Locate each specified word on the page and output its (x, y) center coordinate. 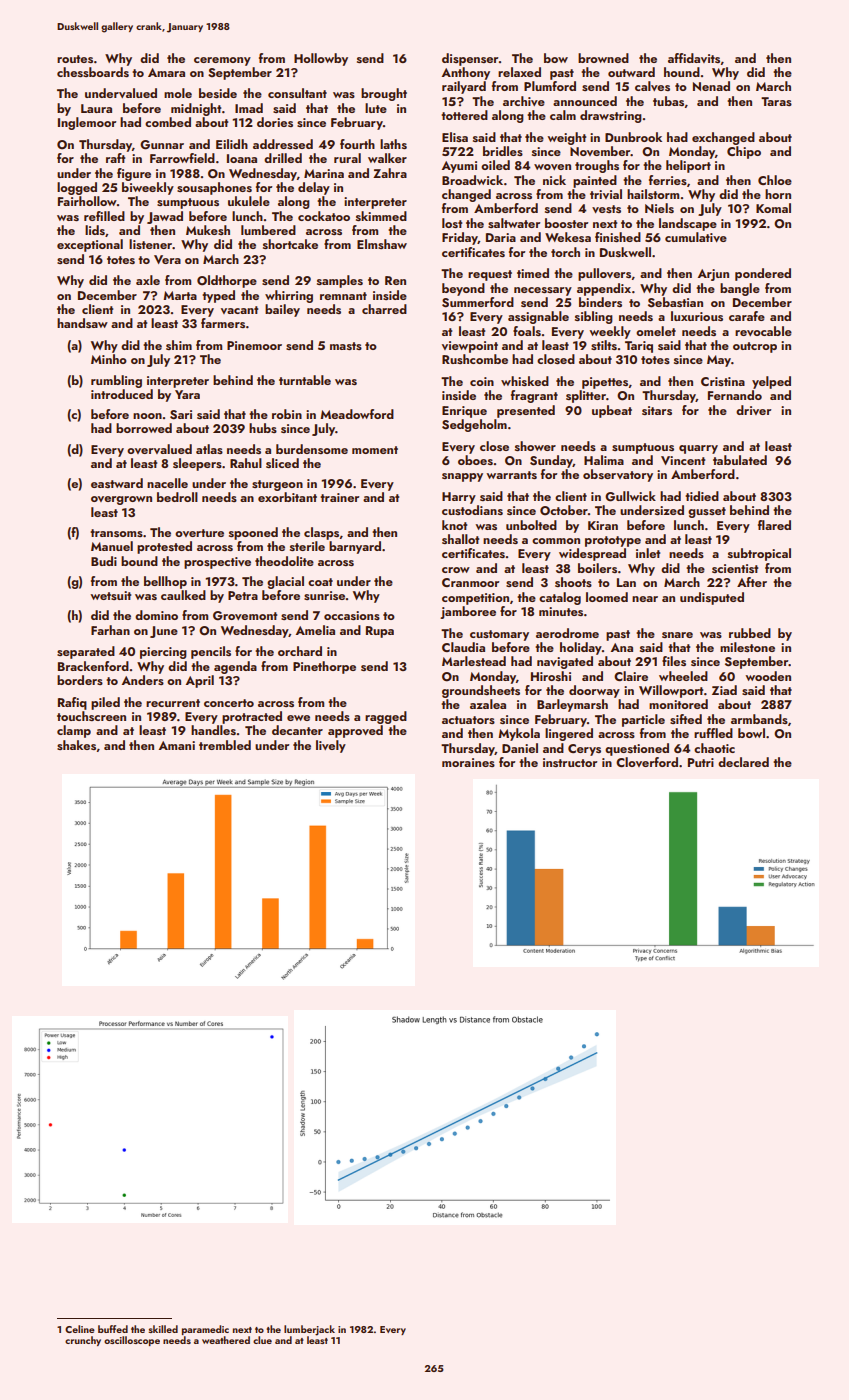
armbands (759, 719)
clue (262, 1340)
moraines (468, 762)
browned (603, 58)
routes (75, 59)
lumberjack (309, 1330)
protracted (252, 717)
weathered (226, 1340)
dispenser (470, 59)
